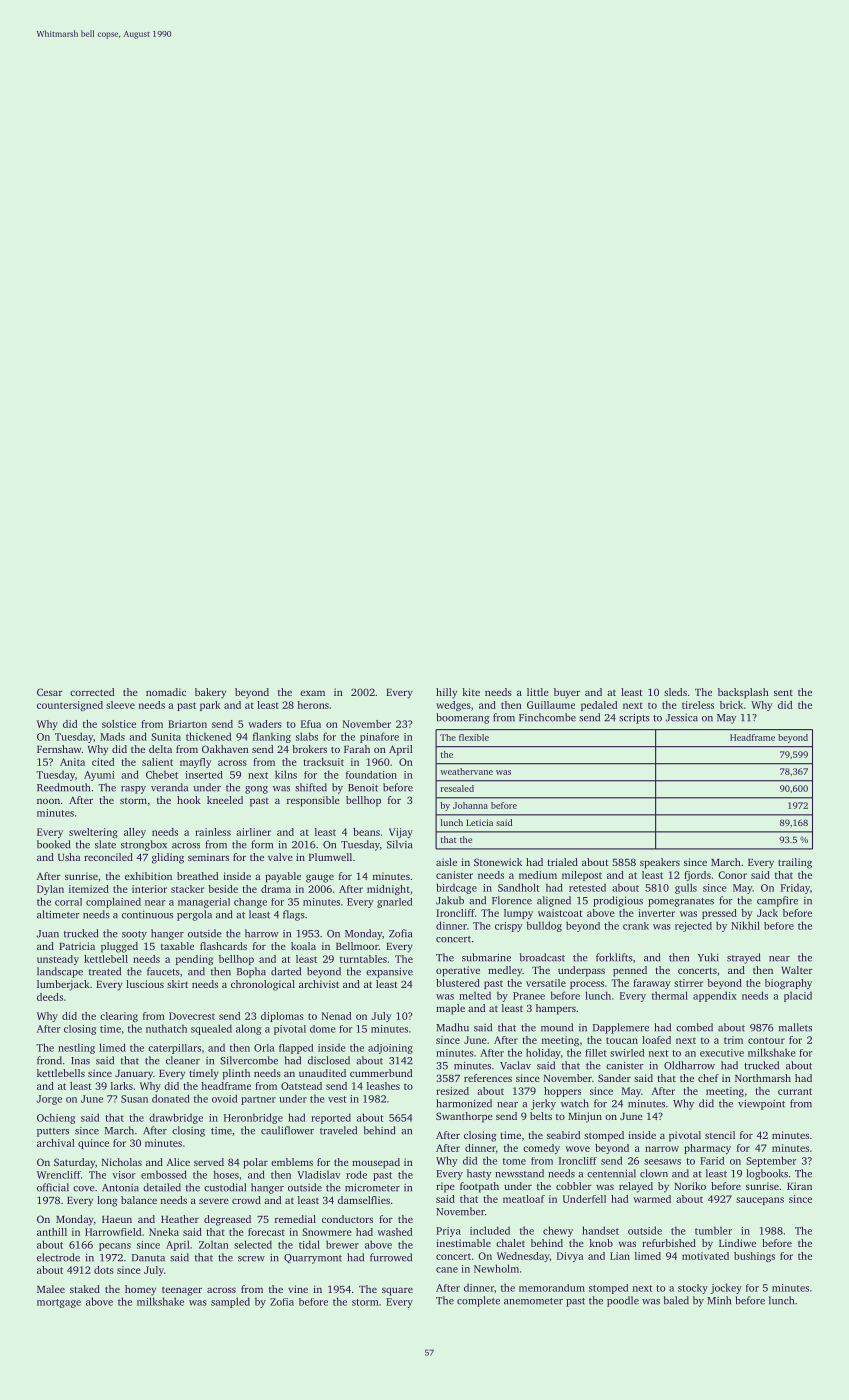 Image resolution: width=849 pixels, height=1400 pixels. Describe the element at coordinates (253, 1118) in the image. I see `Heronbridge` at that location.
